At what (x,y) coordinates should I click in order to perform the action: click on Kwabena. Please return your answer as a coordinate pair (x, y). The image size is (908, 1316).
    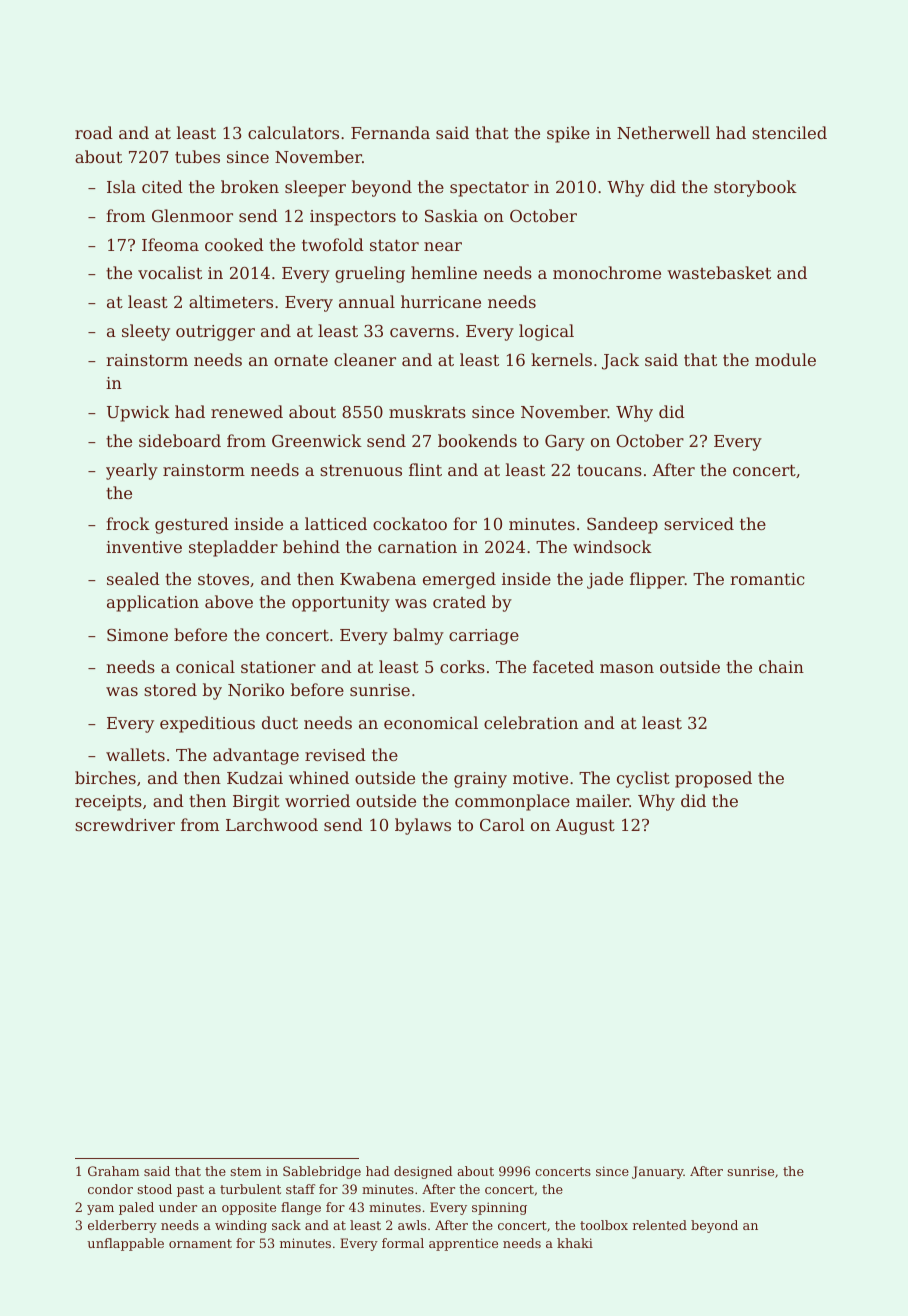
    Looking at the image, I should click on (378, 578).
